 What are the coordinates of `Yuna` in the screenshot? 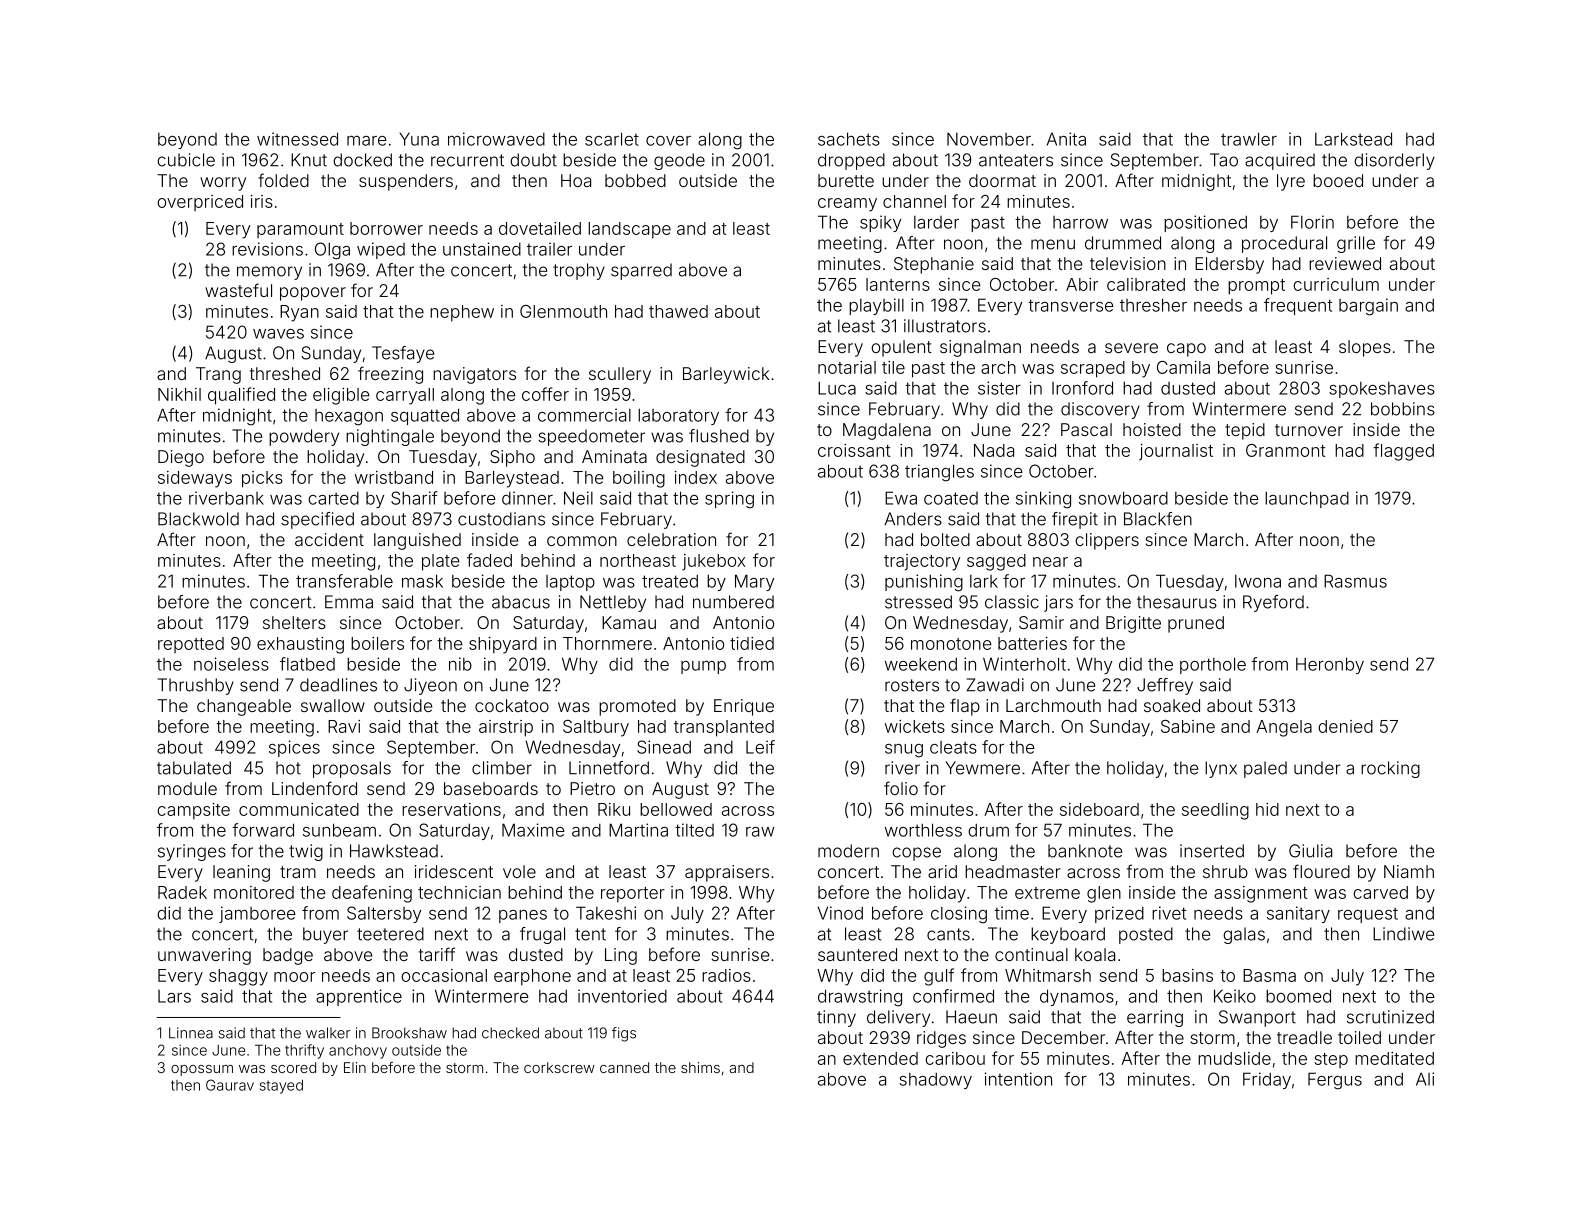 It's located at (419, 139).
